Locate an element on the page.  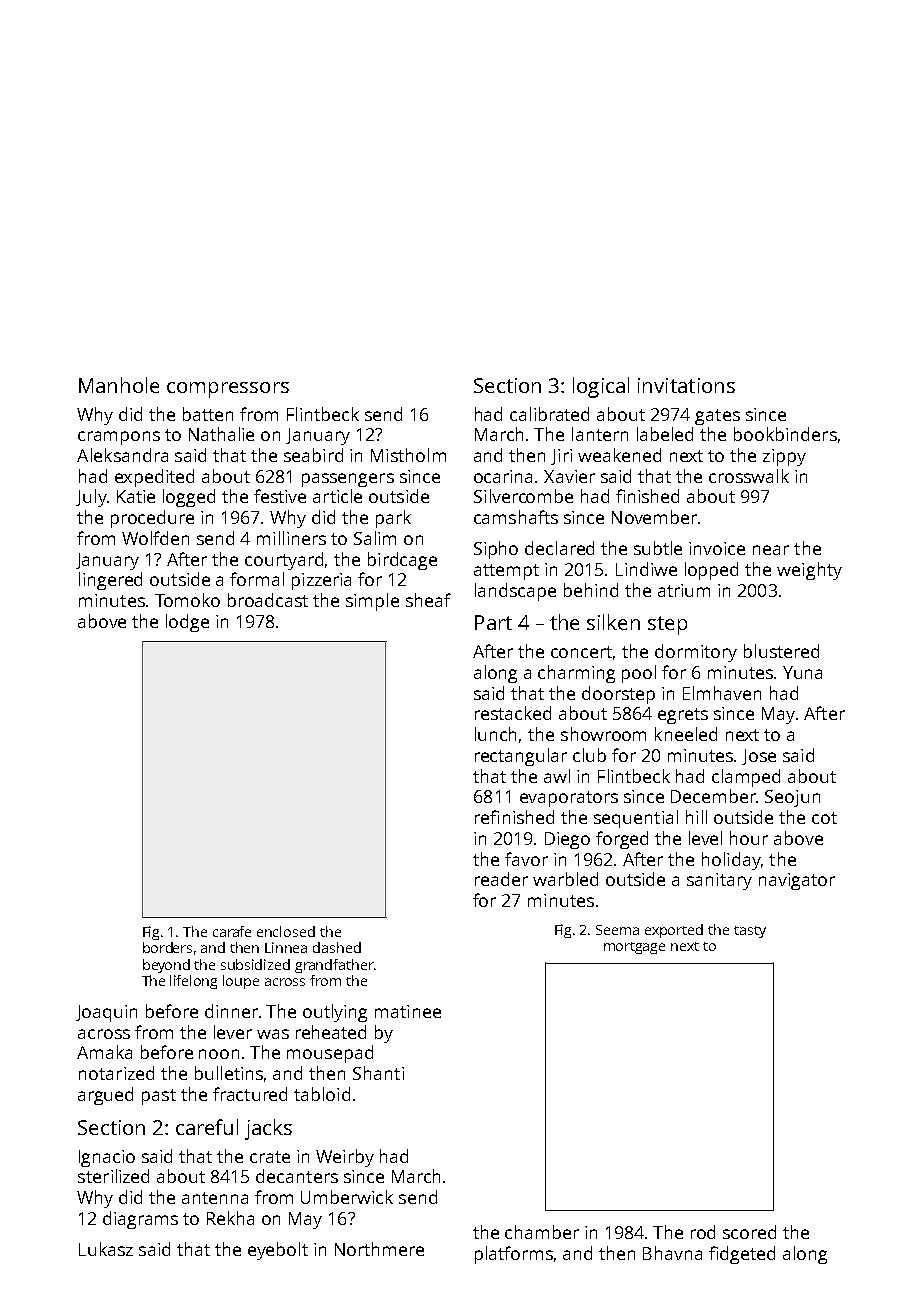
logical is located at coordinates (601, 387).
